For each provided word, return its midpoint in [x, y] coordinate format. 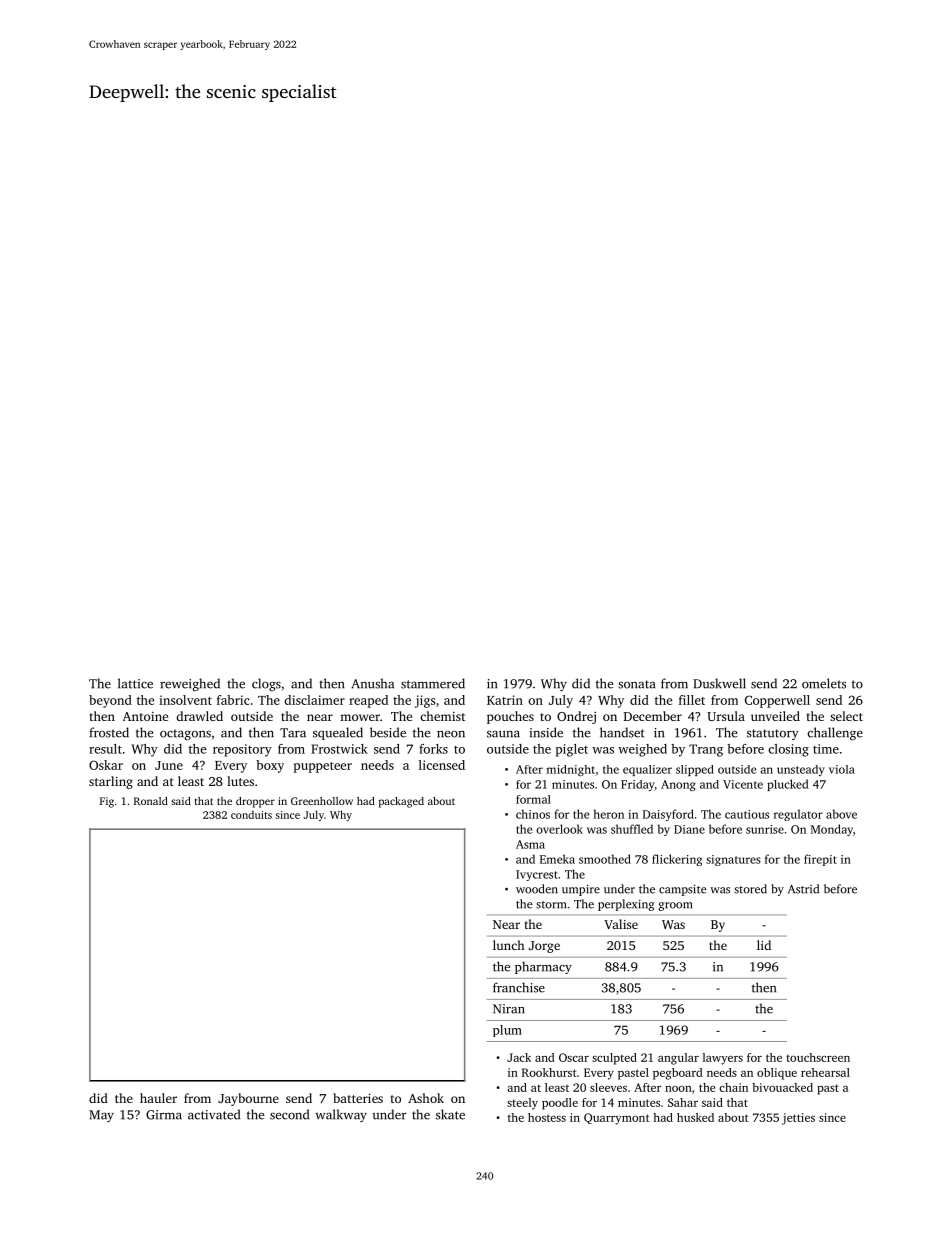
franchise [519, 987]
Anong [678, 785]
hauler [158, 1098]
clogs [266, 684]
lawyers [723, 1059]
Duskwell [719, 683]
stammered [433, 683]
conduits [251, 814]
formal [533, 799]
